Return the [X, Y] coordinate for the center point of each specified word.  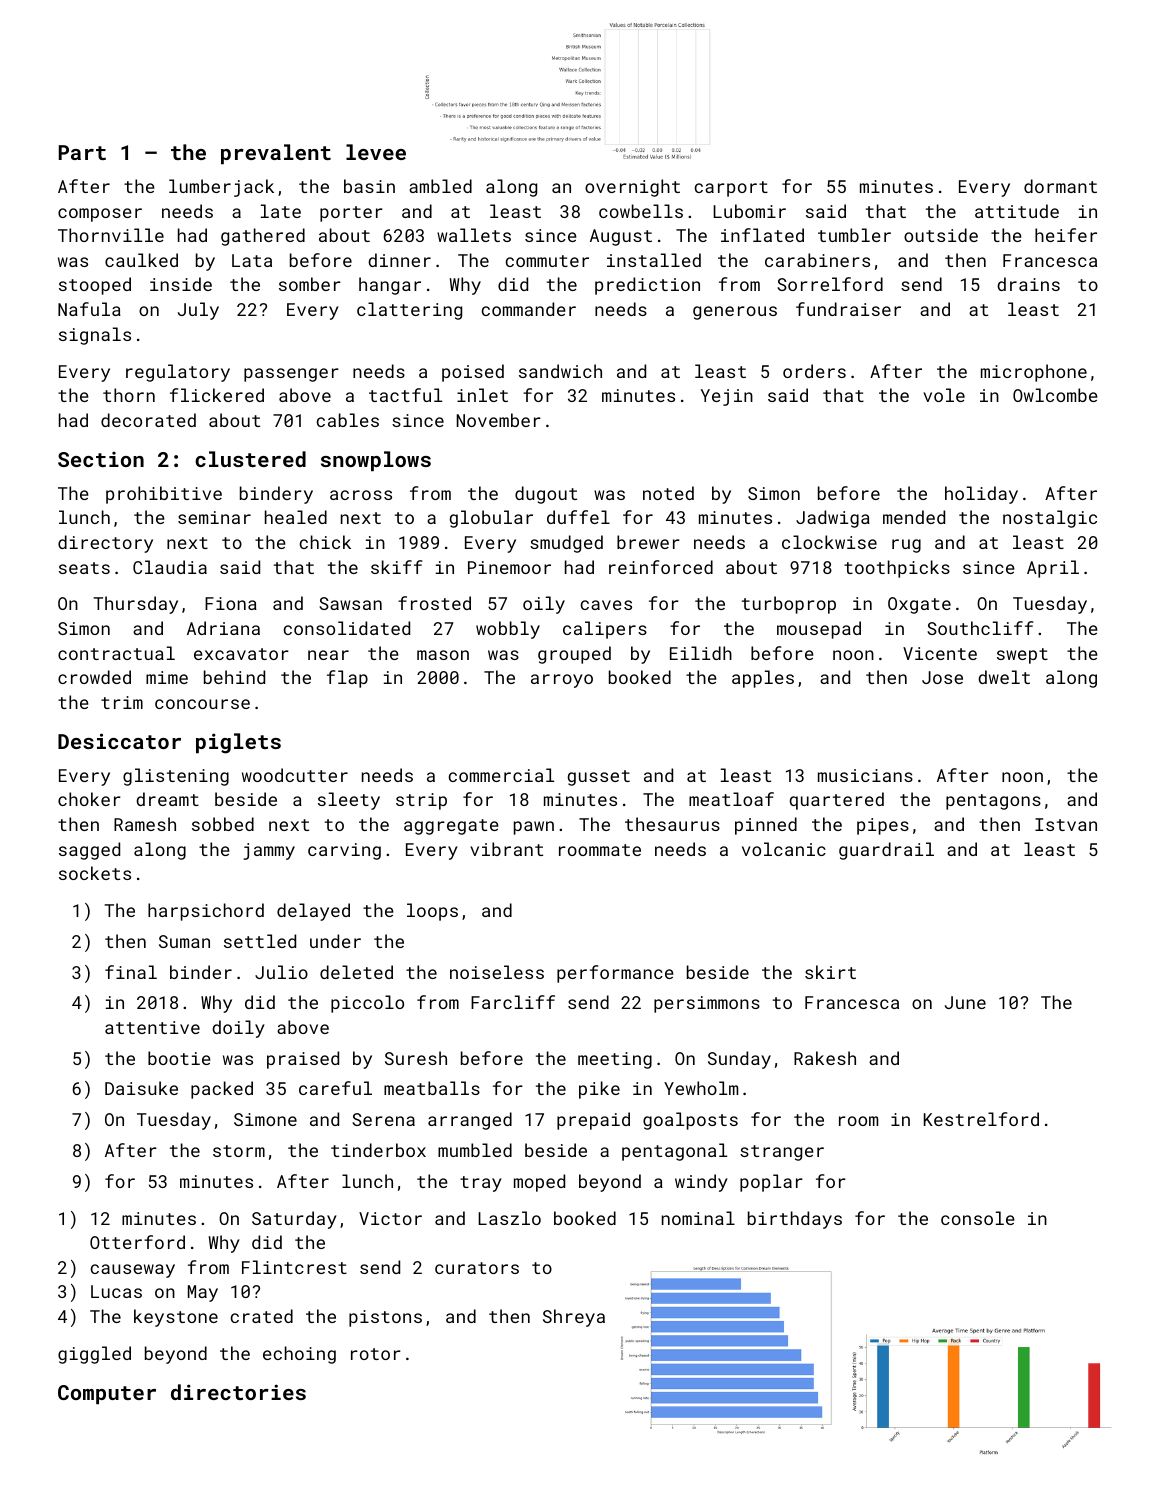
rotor [376, 1354]
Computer [107, 1394]
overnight [632, 188]
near [328, 655]
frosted [434, 603]
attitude [1017, 211]
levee [376, 152]
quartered [837, 801]
